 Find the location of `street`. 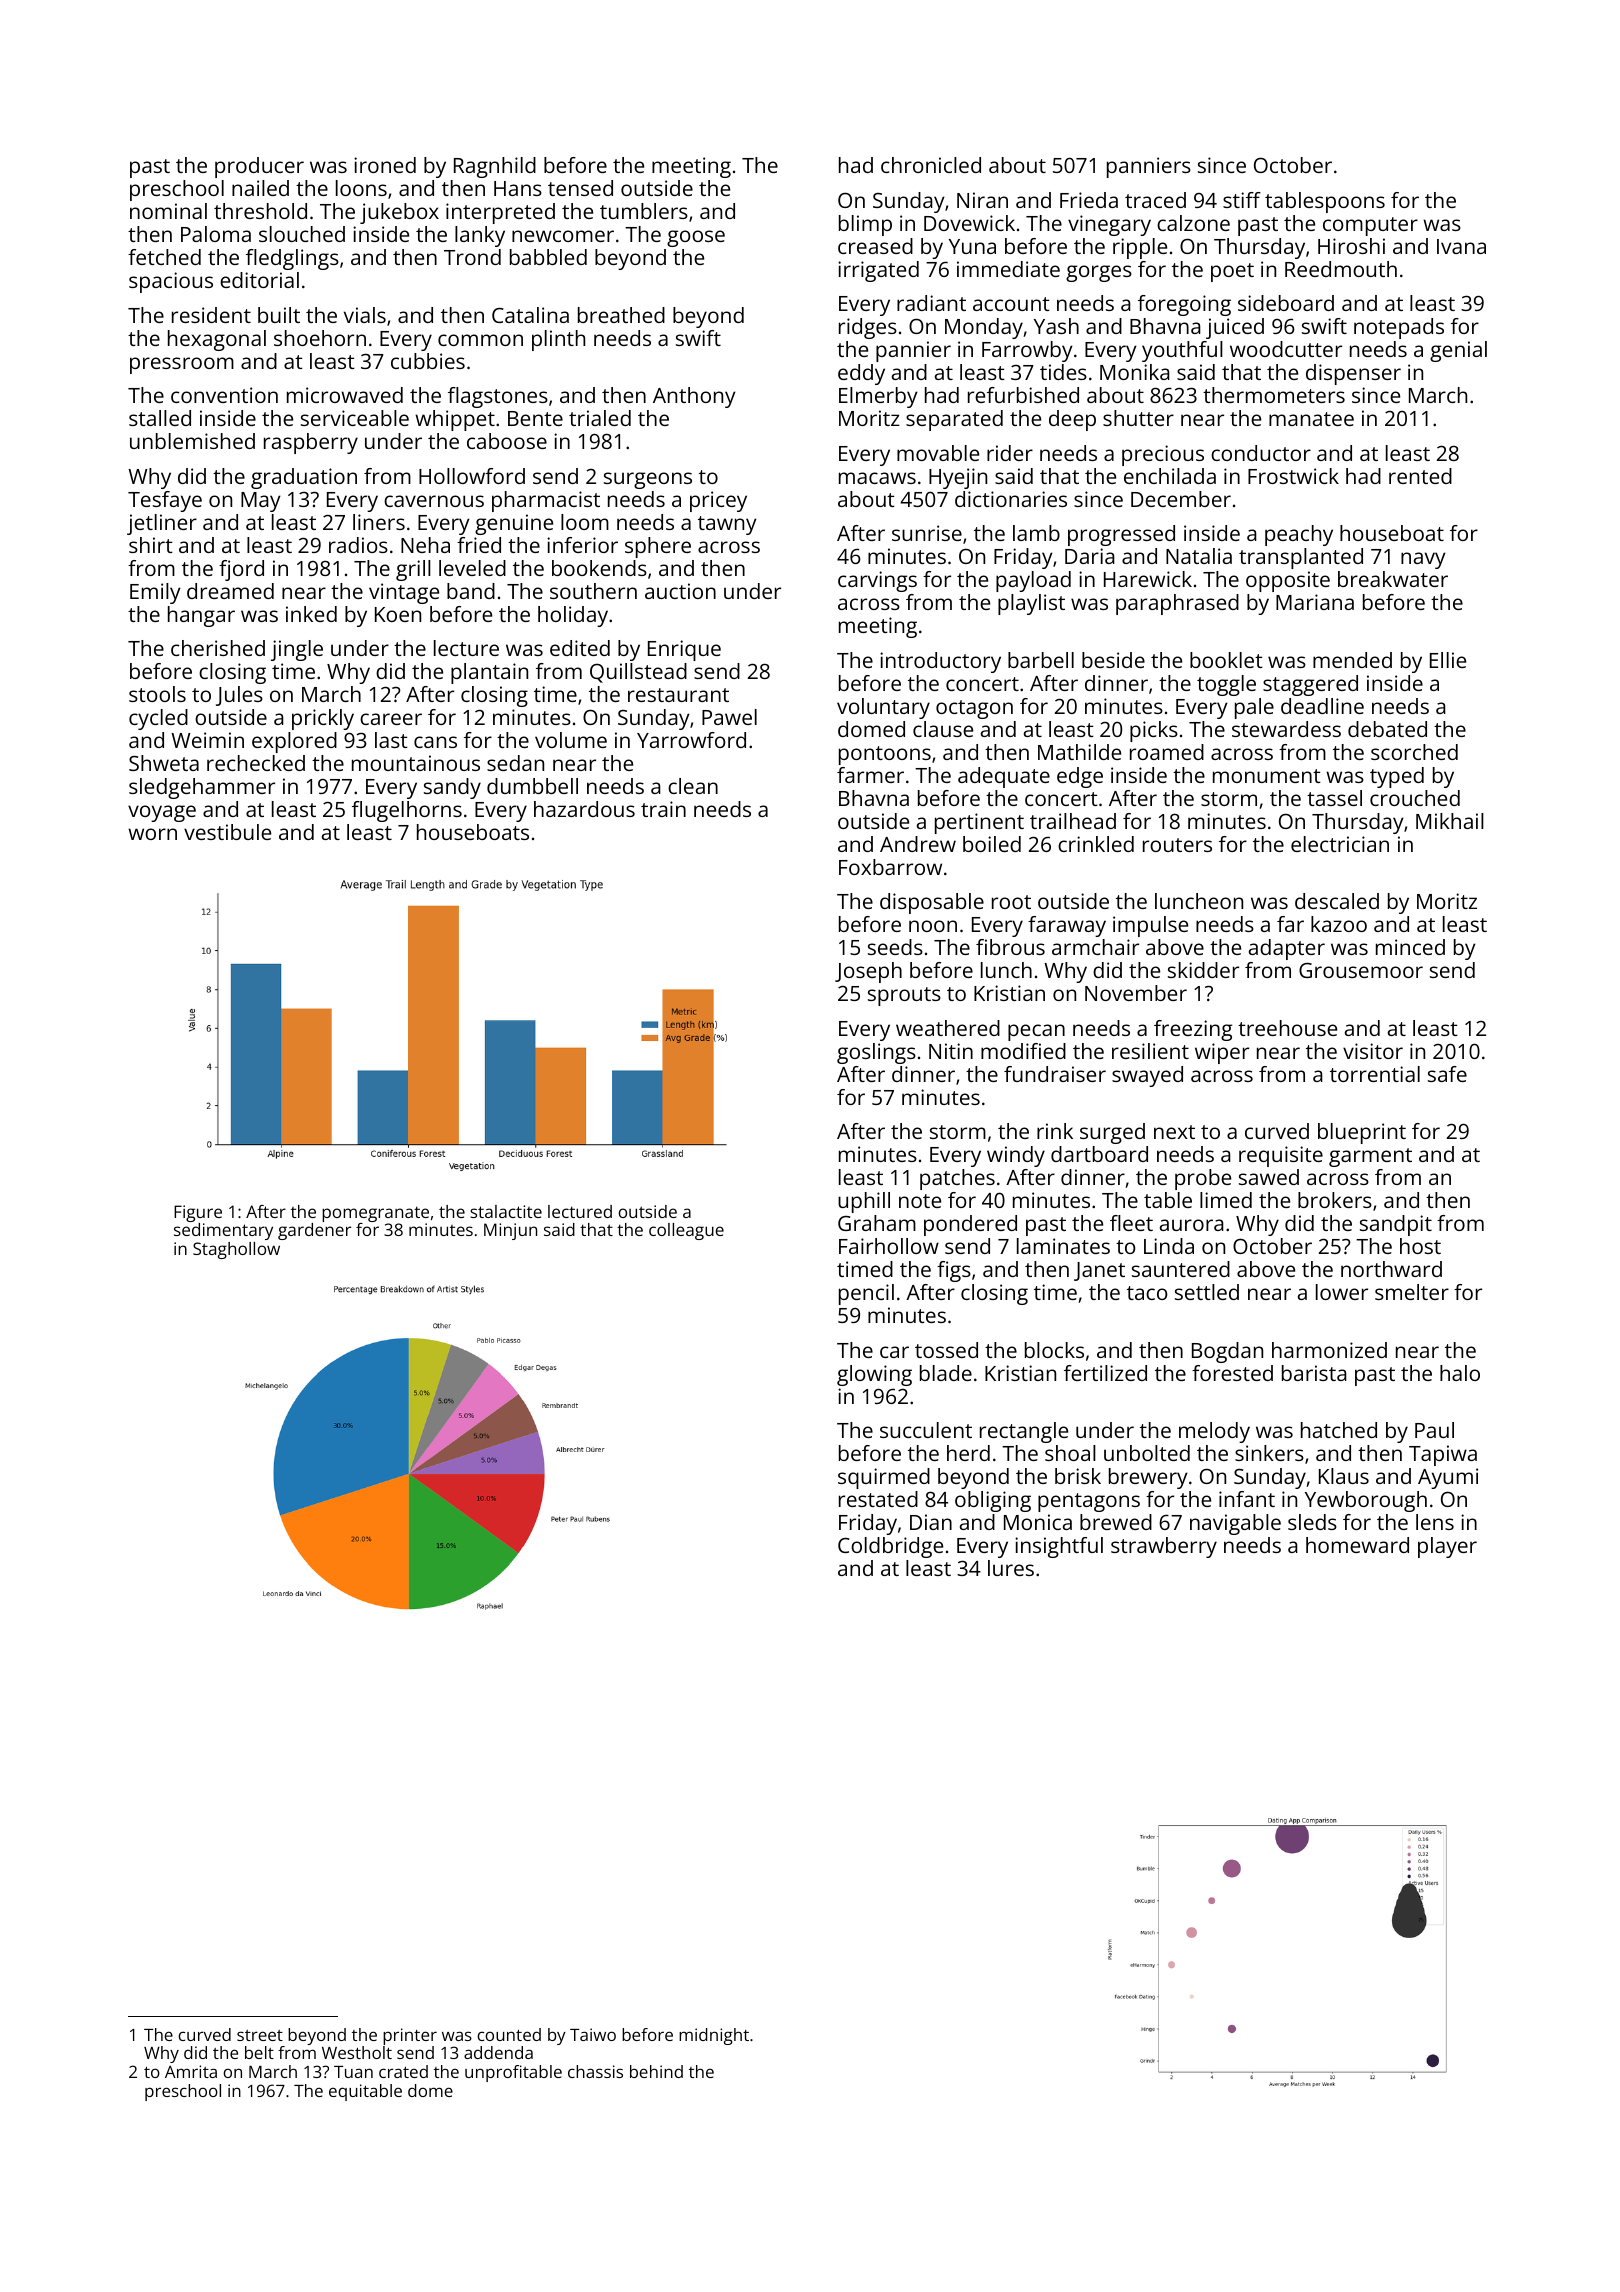

street is located at coordinates (260, 2035).
